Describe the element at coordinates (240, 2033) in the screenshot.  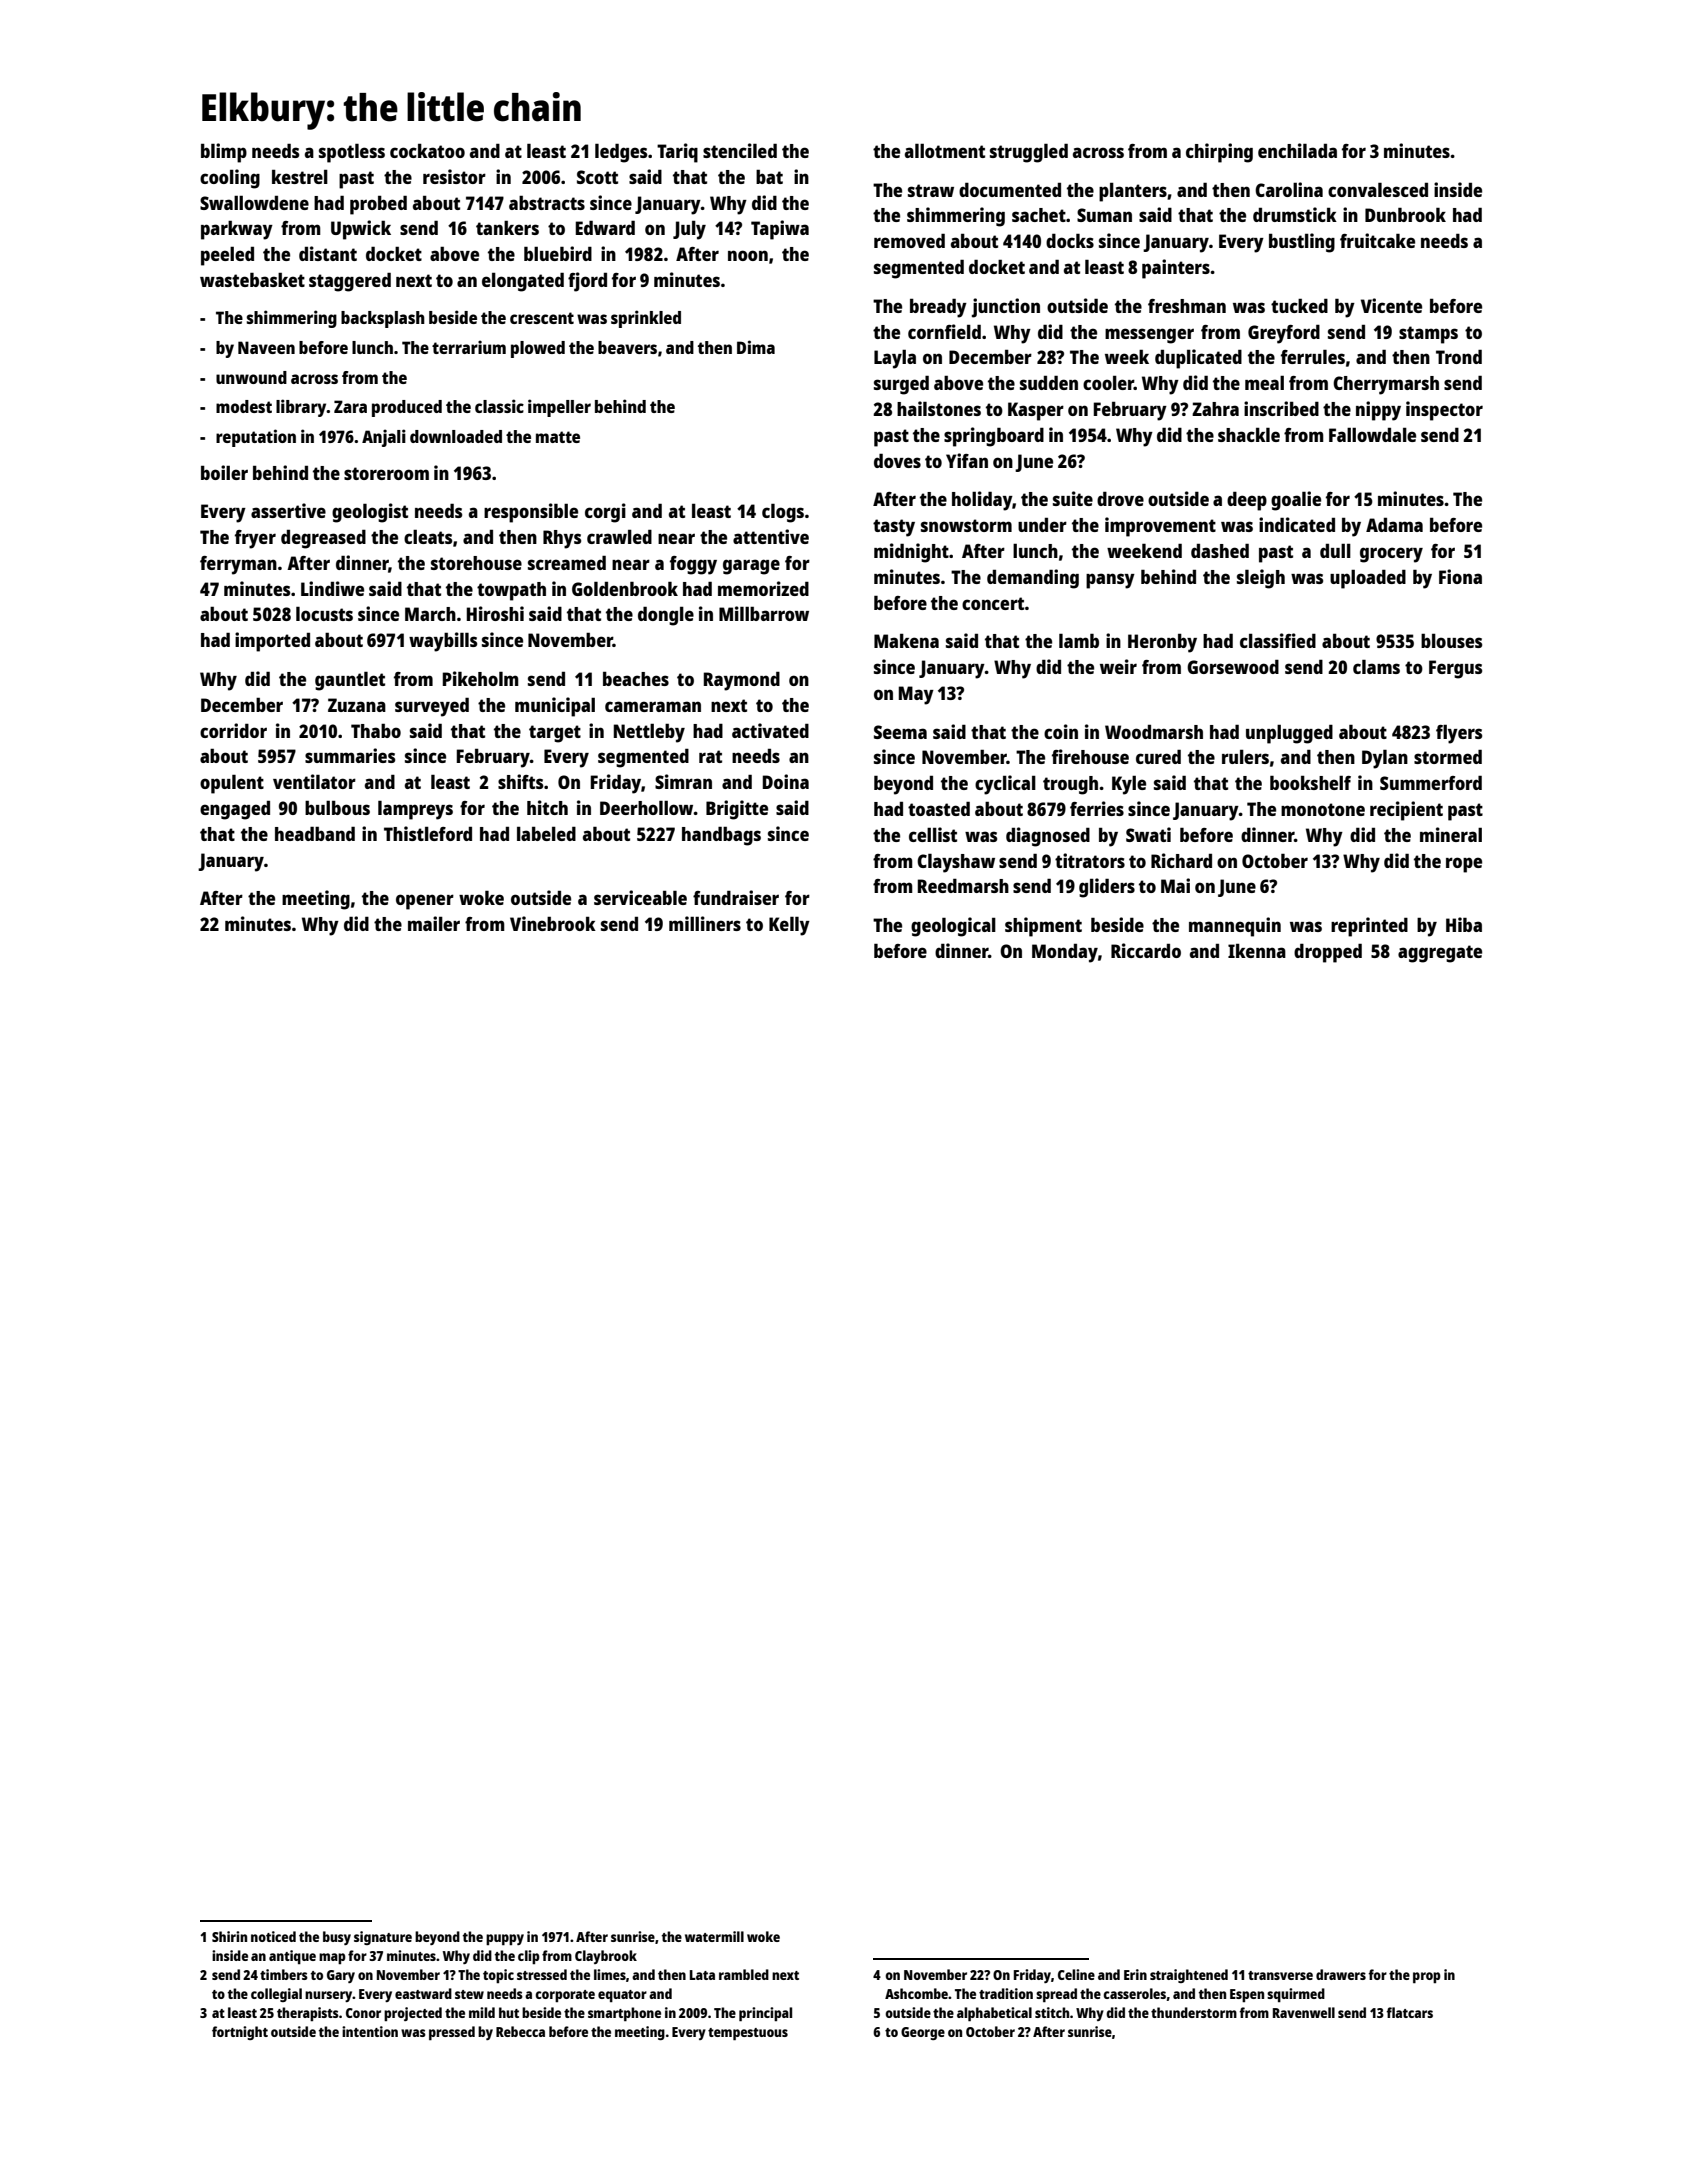
I see `fortnight` at that location.
